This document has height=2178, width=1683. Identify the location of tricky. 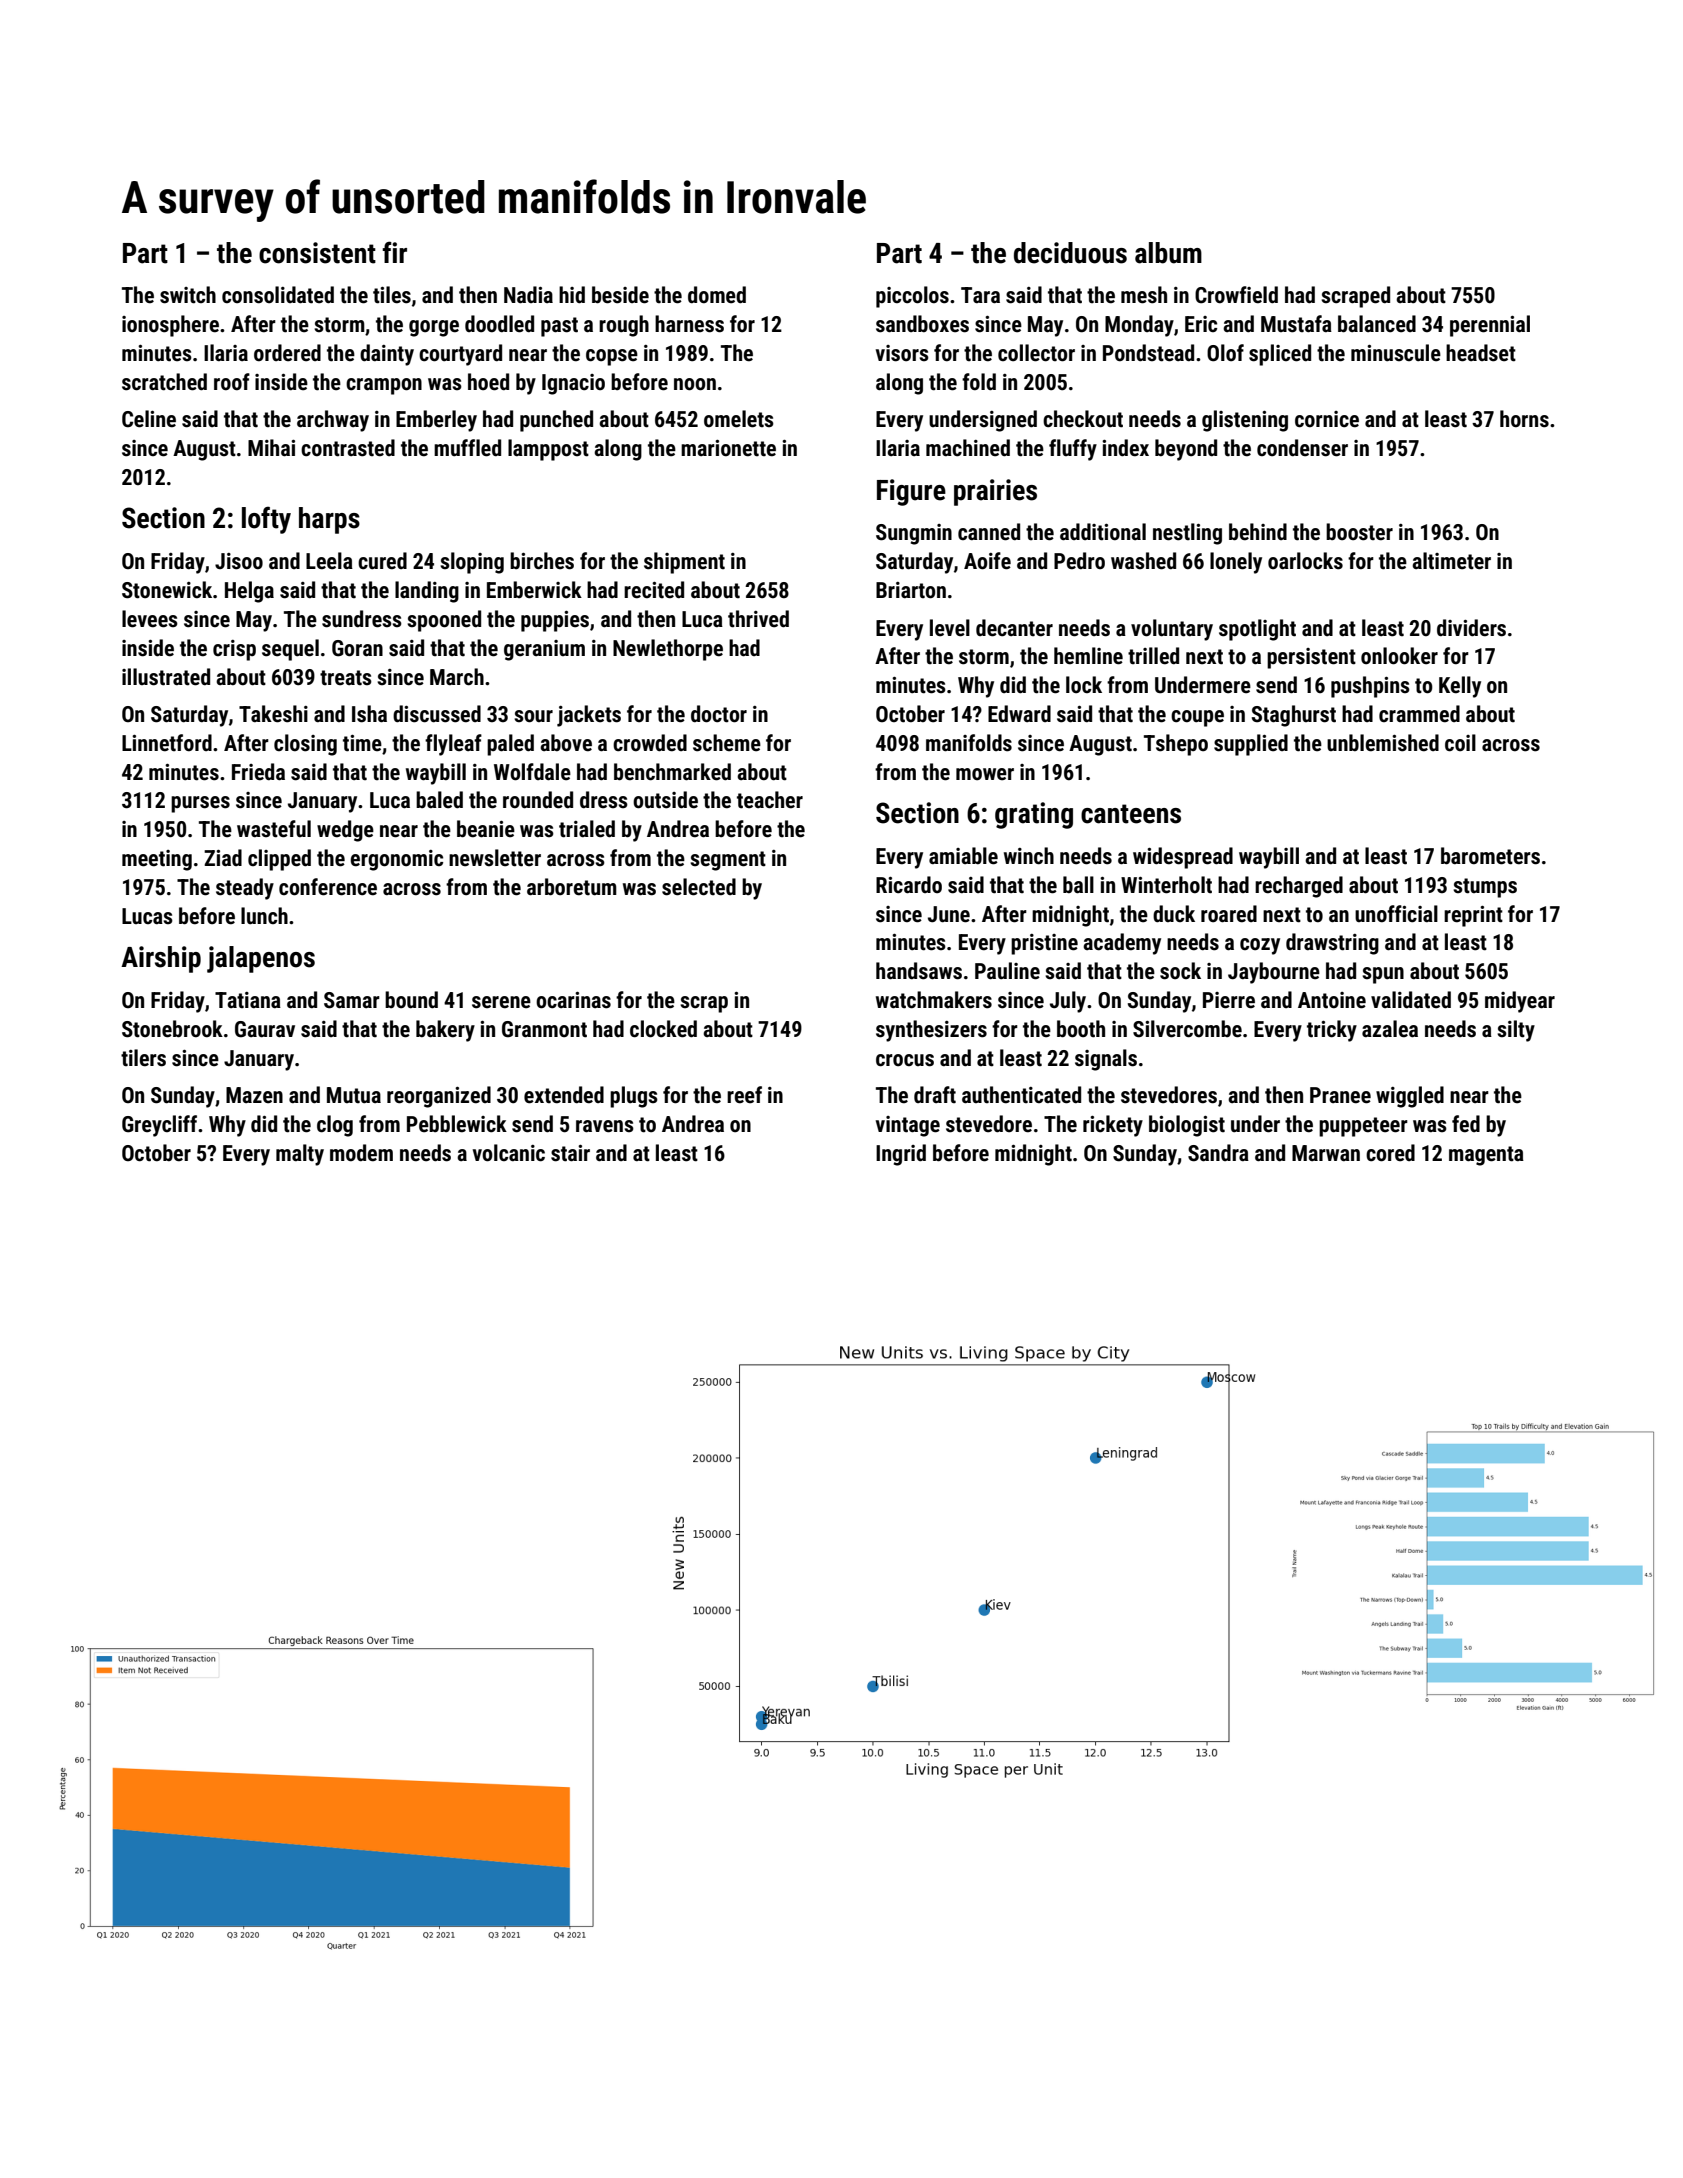
(1332, 1031).
